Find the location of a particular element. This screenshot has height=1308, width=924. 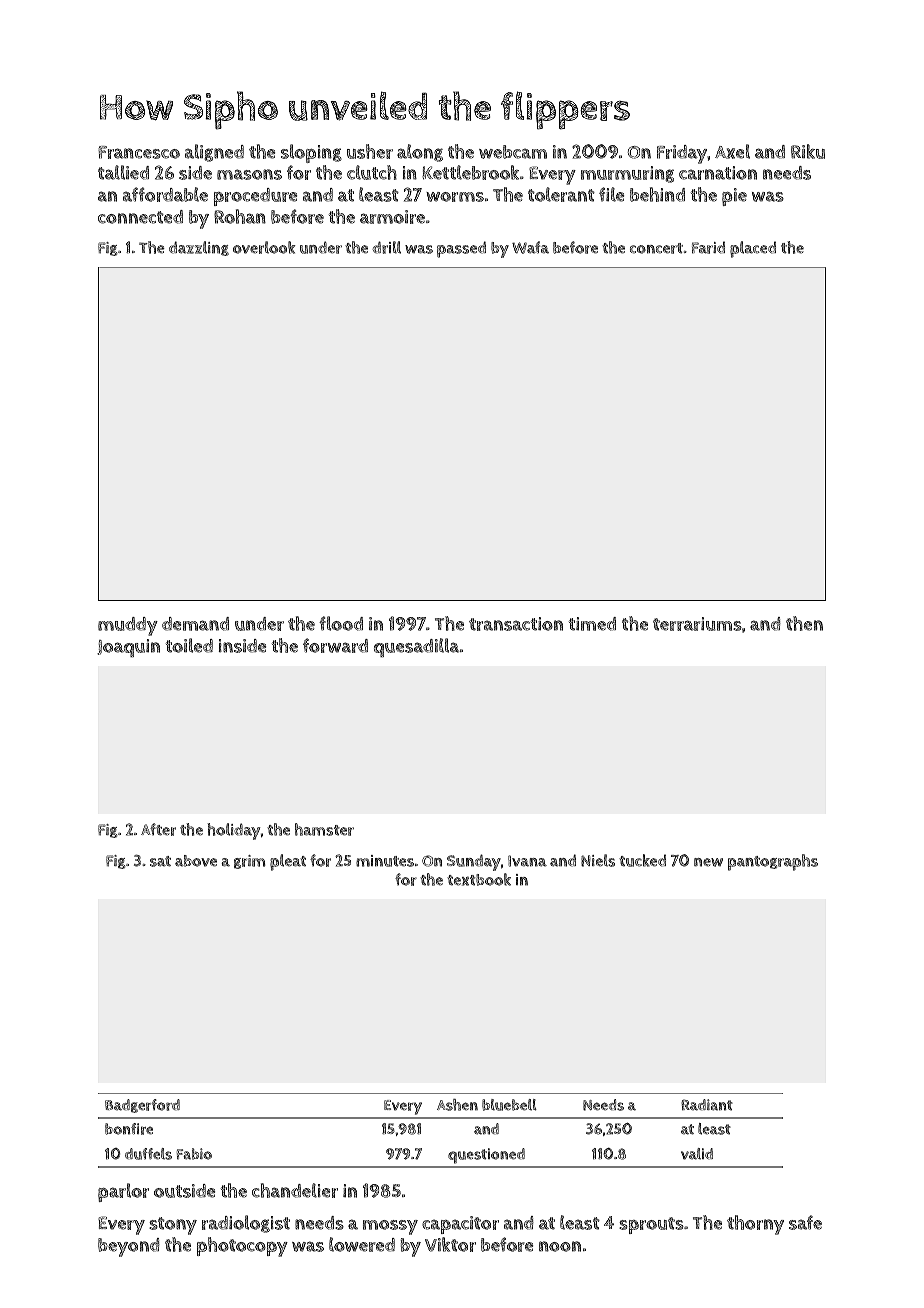

armoire is located at coordinates (392, 217).
